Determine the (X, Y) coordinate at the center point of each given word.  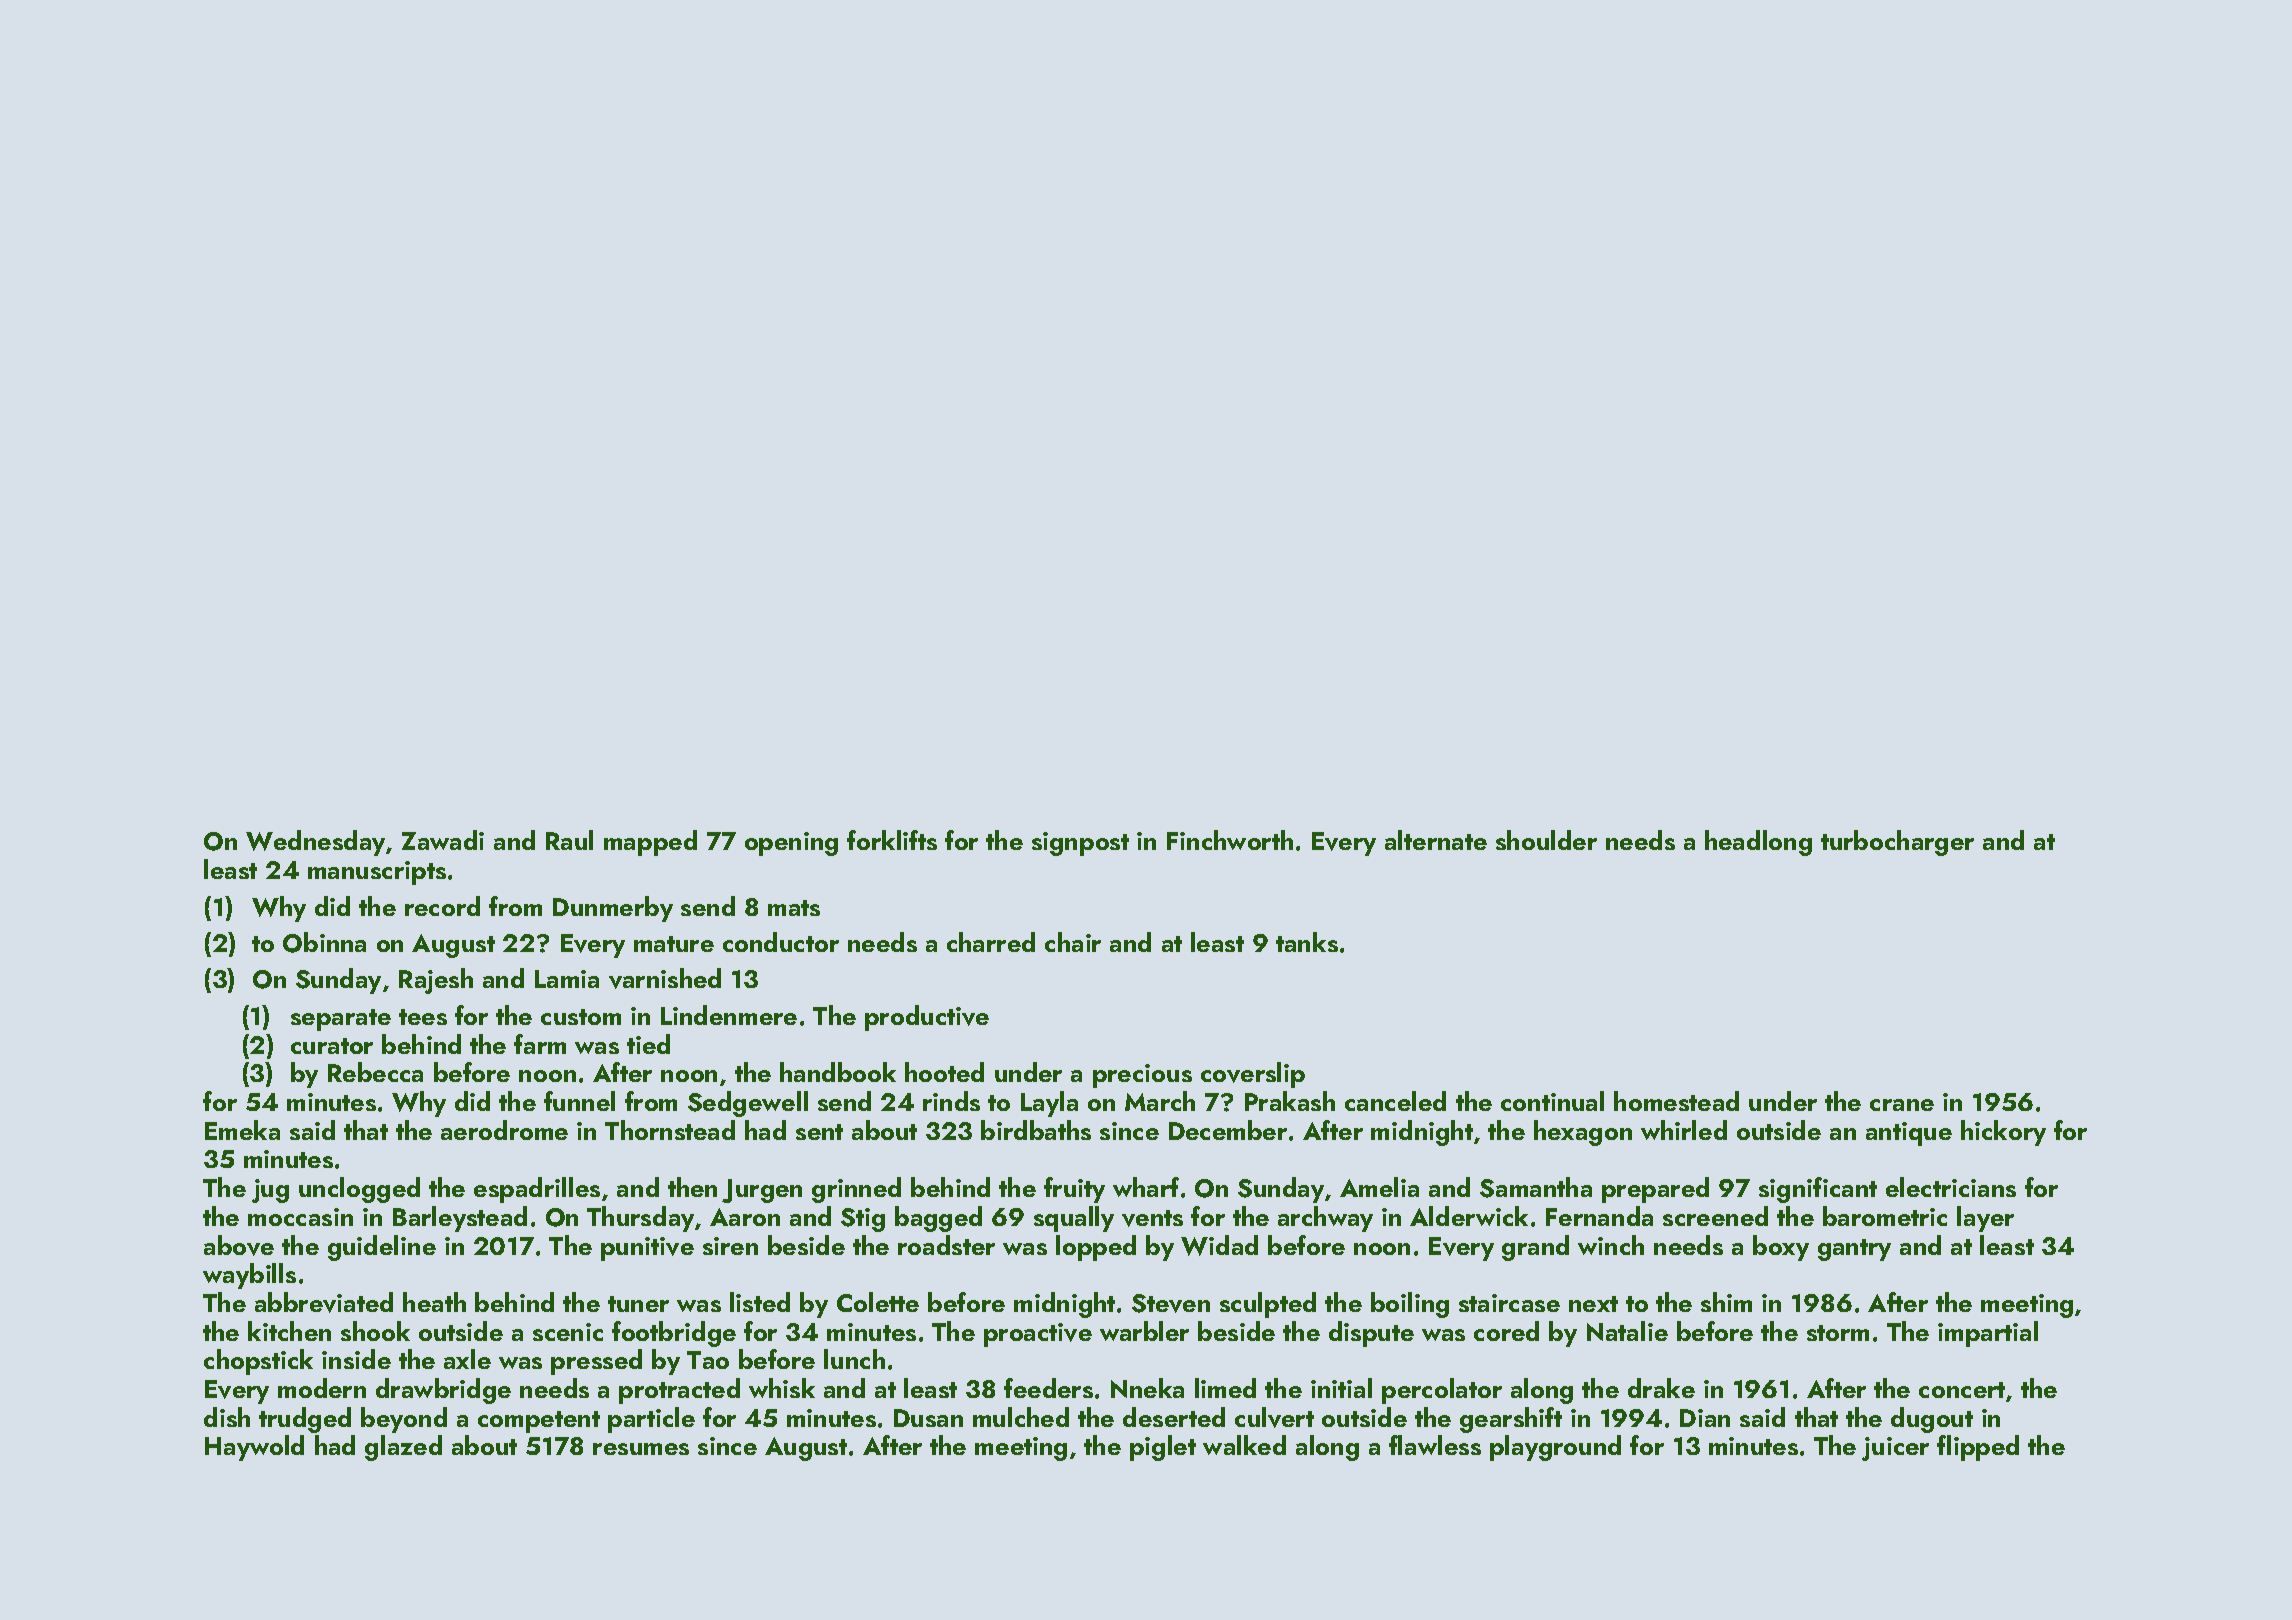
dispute (1371, 1334)
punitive (647, 1249)
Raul (569, 840)
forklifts (892, 840)
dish (227, 1417)
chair (1073, 942)
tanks (1307, 942)
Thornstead (670, 1130)
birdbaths (1036, 1130)
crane (1902, 1105)
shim (1726, 1302)
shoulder (1546, 840)
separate (341, 1020)
